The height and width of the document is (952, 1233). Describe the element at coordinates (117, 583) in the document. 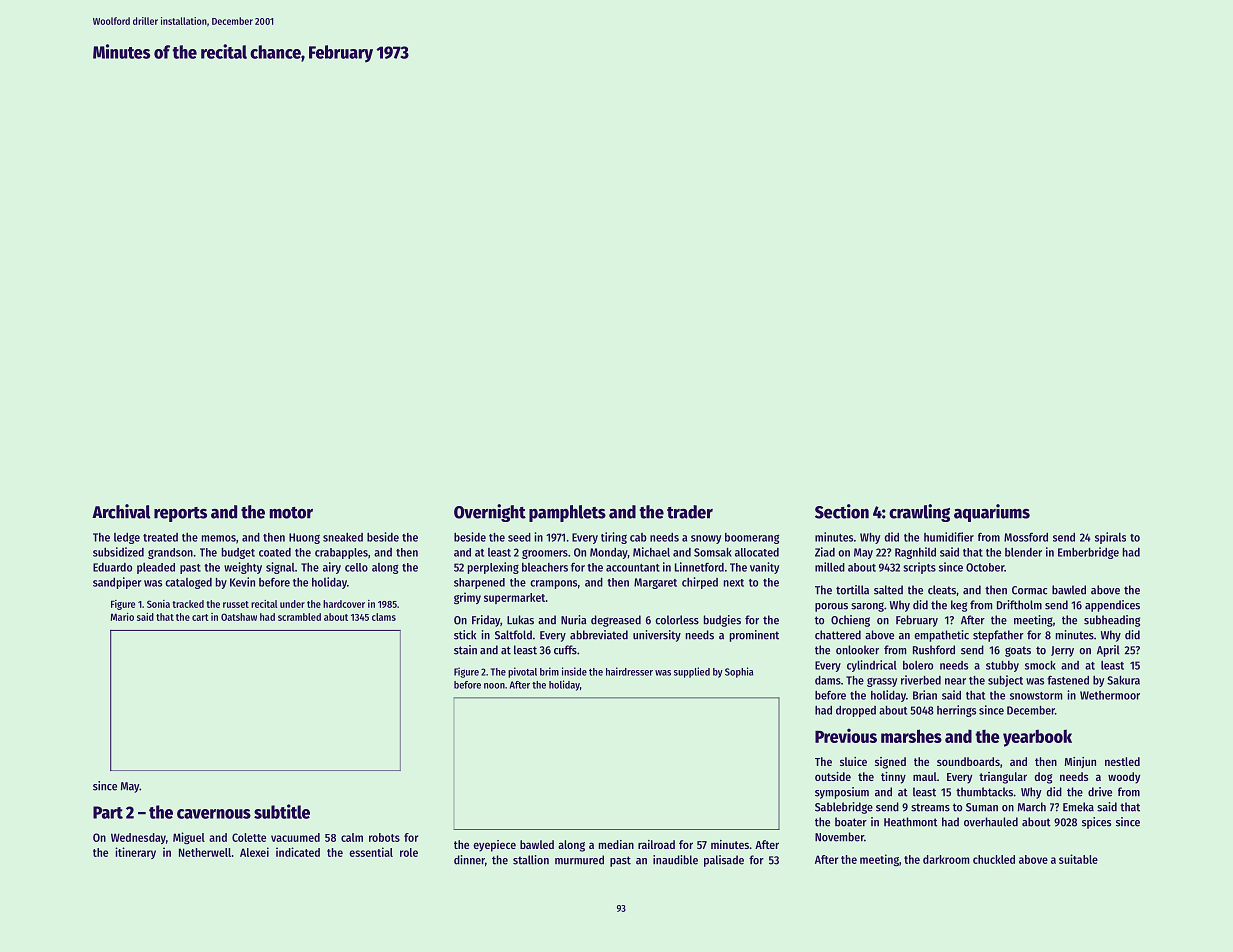

I see `sandpiper` at that location.
